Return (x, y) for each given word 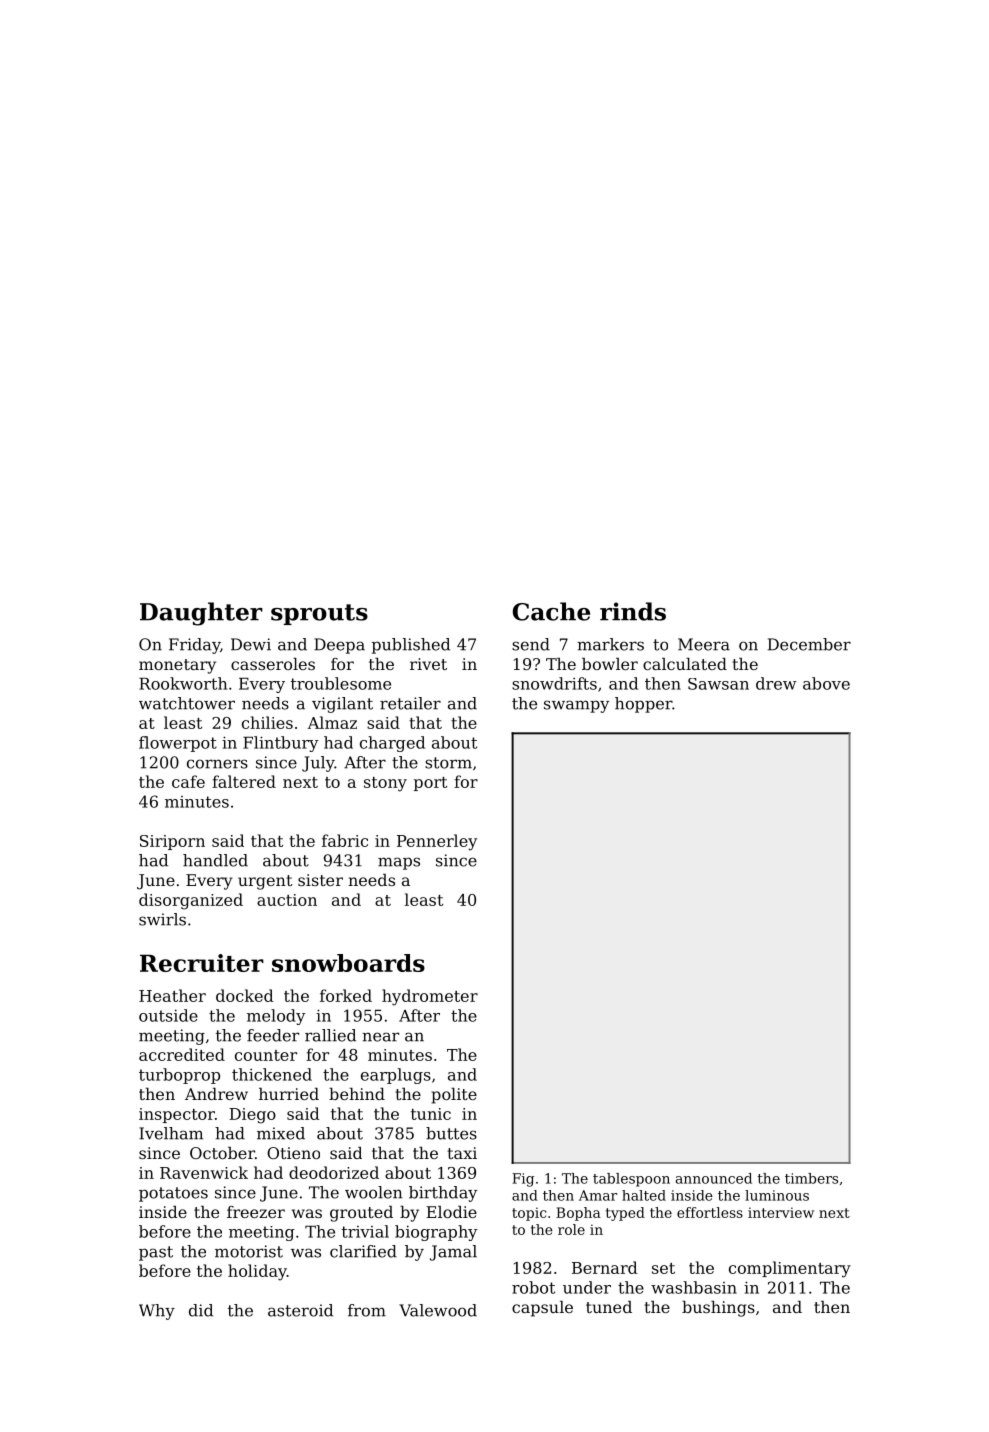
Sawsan (718, 684)
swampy (576, 706)
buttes (451, 1133)
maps (399, 863)
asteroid (300, 1310)
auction (287, 900)
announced (714, 1178)
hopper (643, 705)
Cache (551, 611)
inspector (177, 1115)
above (826, 683)
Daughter (201, 614)
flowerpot (178, 744)
